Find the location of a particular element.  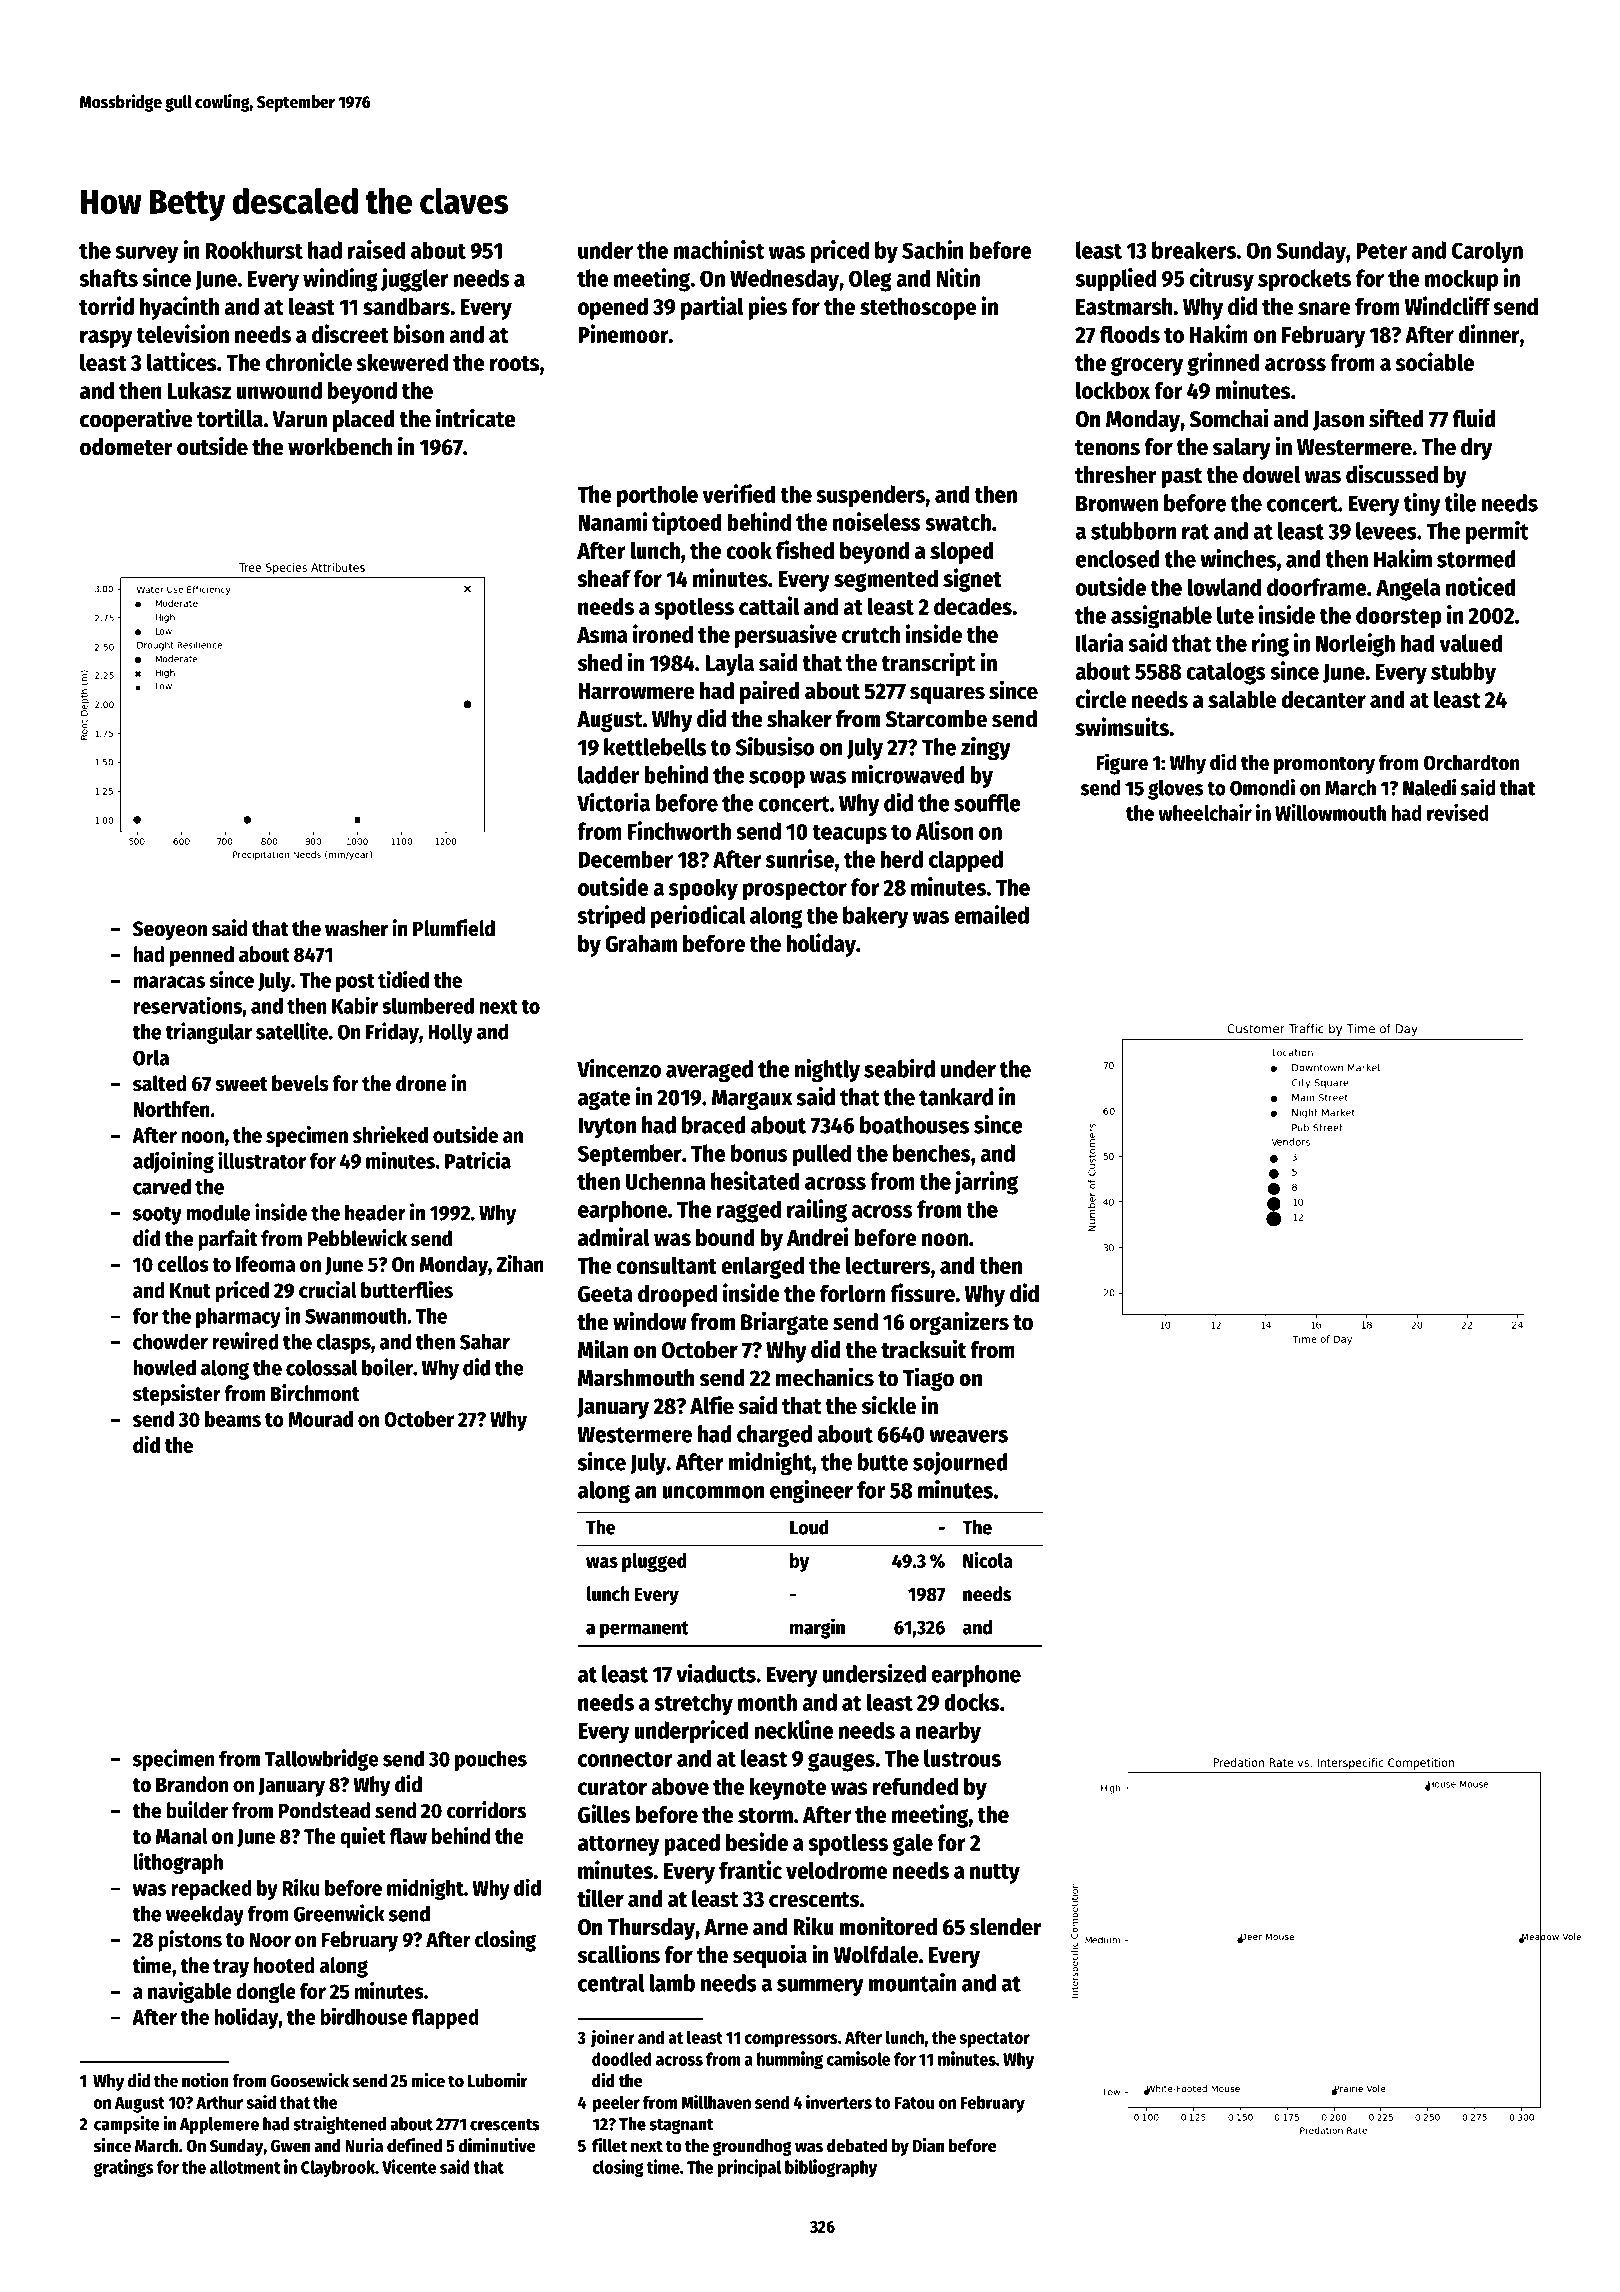

souffle is located at coordinates (987, 803).
